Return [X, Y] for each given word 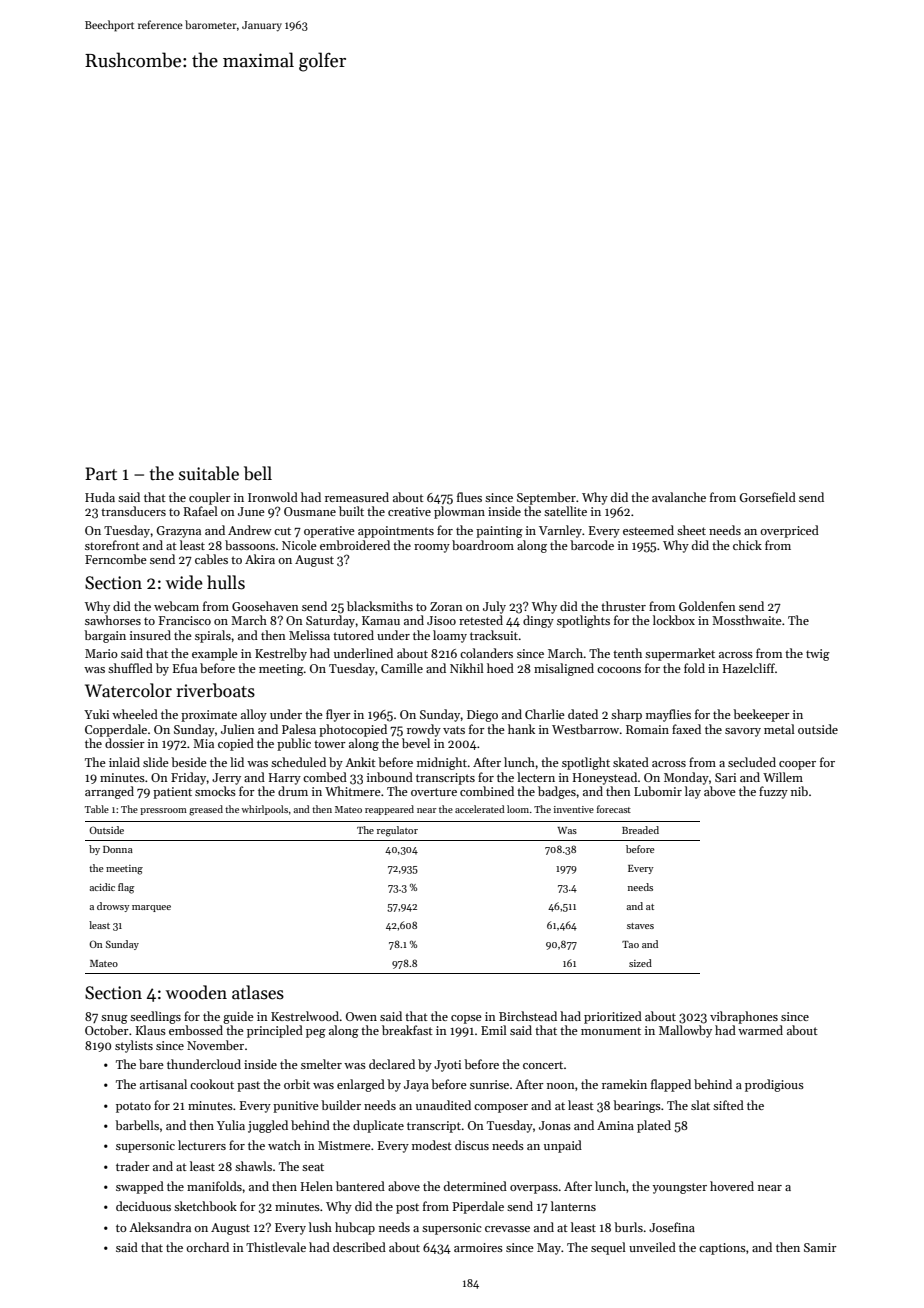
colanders [486, 653]
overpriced [789, 531]
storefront [112, 545]
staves [640, 926]
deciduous [143, 1206]
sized [640, 963]
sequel [608, 1248]
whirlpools [264, 810]
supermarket [680, 654]
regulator [397, 831]
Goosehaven [265, 606]
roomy [432, 548]
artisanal [163, 1084]
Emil [494, 1030]
